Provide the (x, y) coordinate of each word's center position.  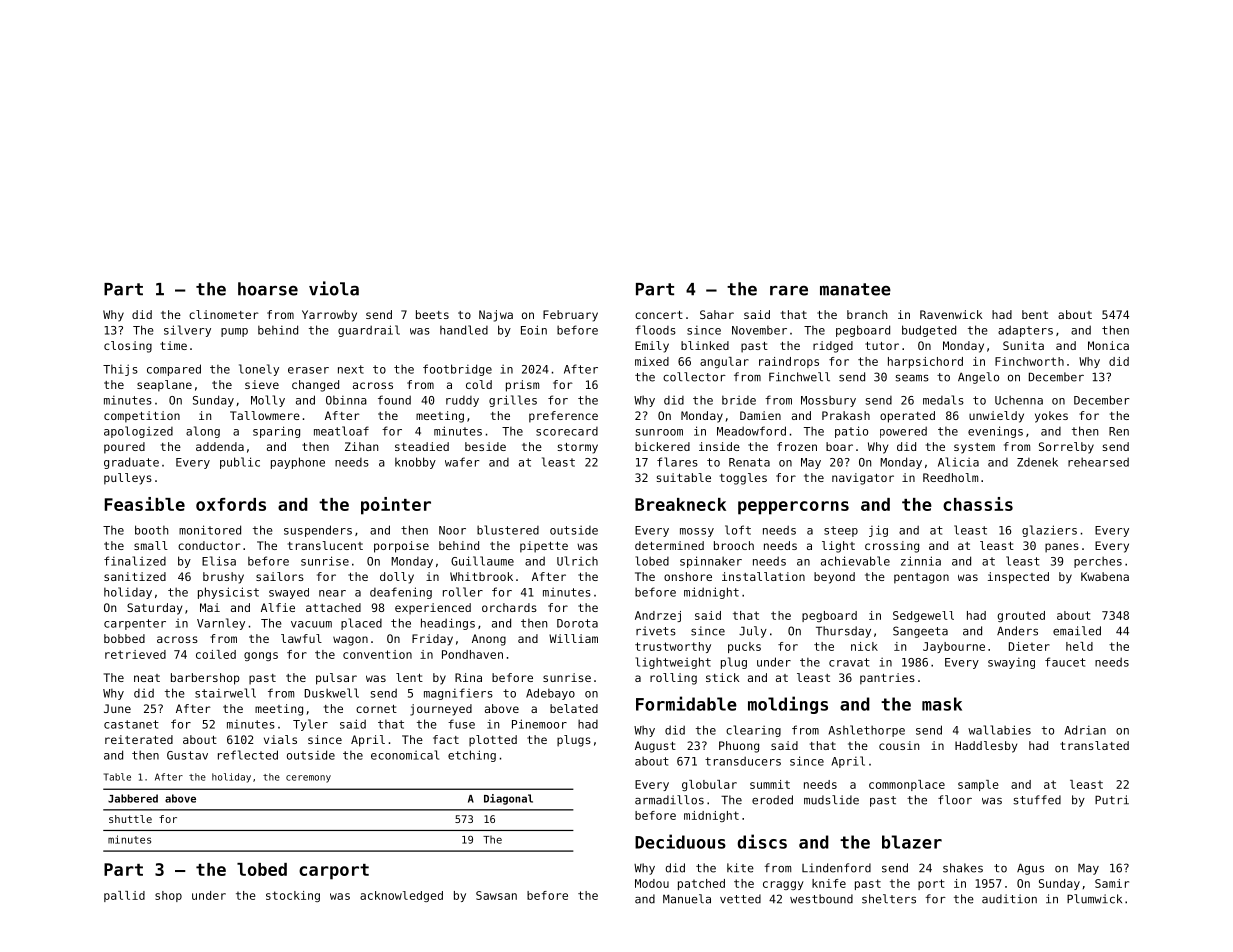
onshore (688, 576)
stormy (578, 448)
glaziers (1049, 531)
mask (942, 704)
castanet (131, 724)
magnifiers (458, 694)
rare (789, 290)
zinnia (921, 561)
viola (334, 288)
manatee (855, 289)
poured (124, 448)
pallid (124, 896)
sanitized (135, 576)
